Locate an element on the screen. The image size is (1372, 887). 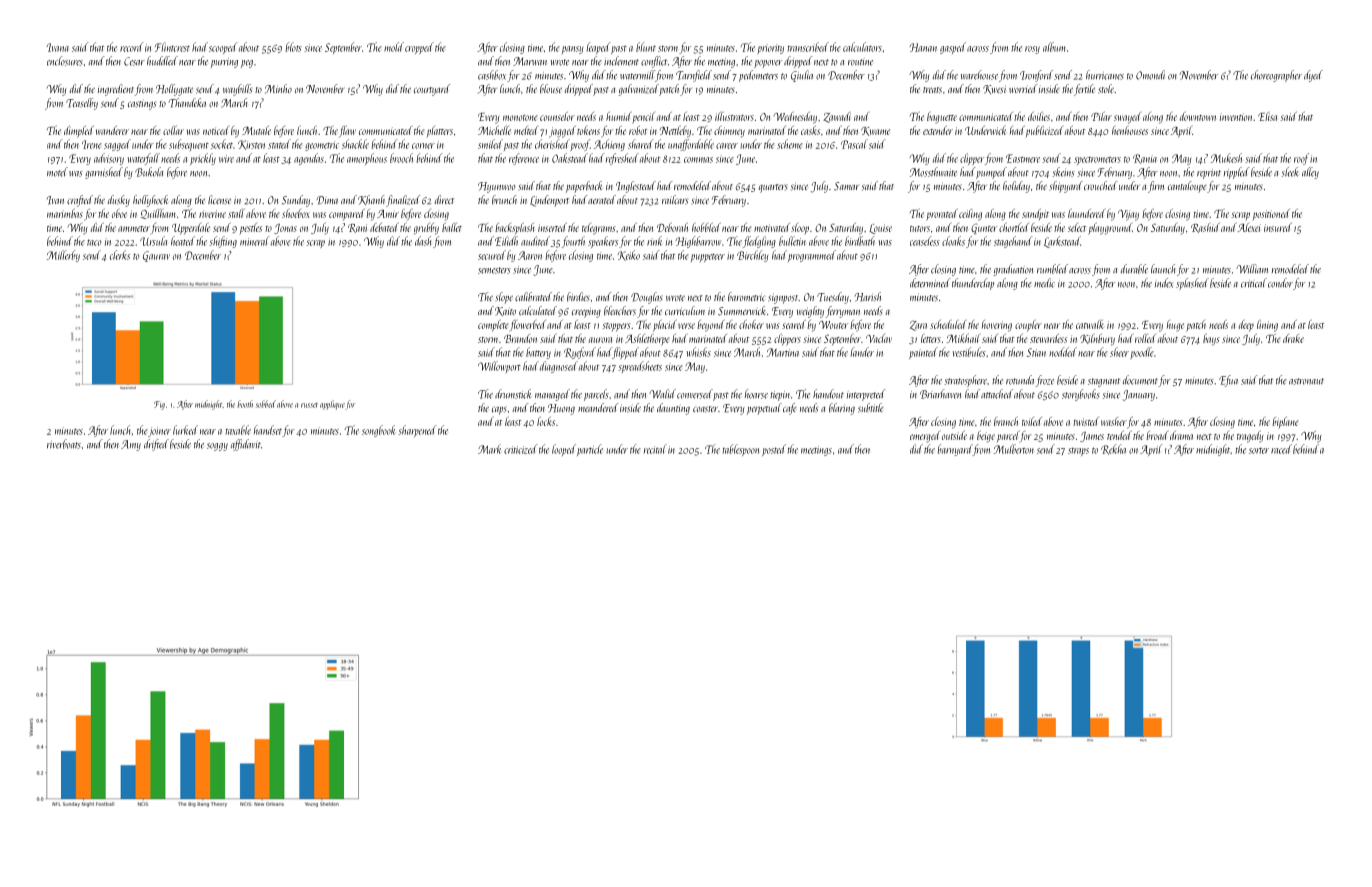
Rashid is located at coordinates (1205, 228).
